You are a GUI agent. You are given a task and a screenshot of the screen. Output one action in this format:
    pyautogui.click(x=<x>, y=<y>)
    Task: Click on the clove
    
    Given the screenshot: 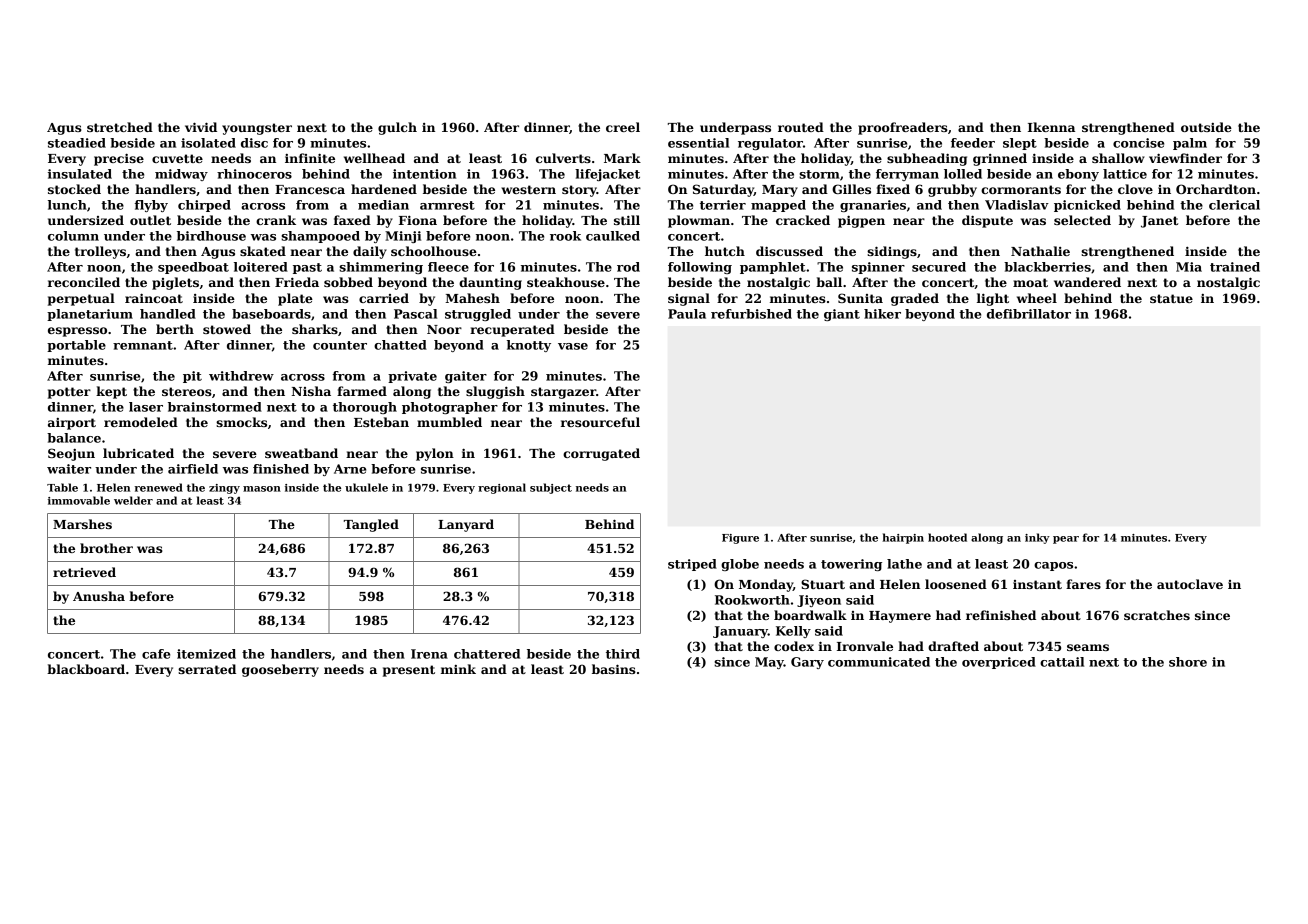 What is the action you would take?
    pyautogui.click(x=1135, y=189)
